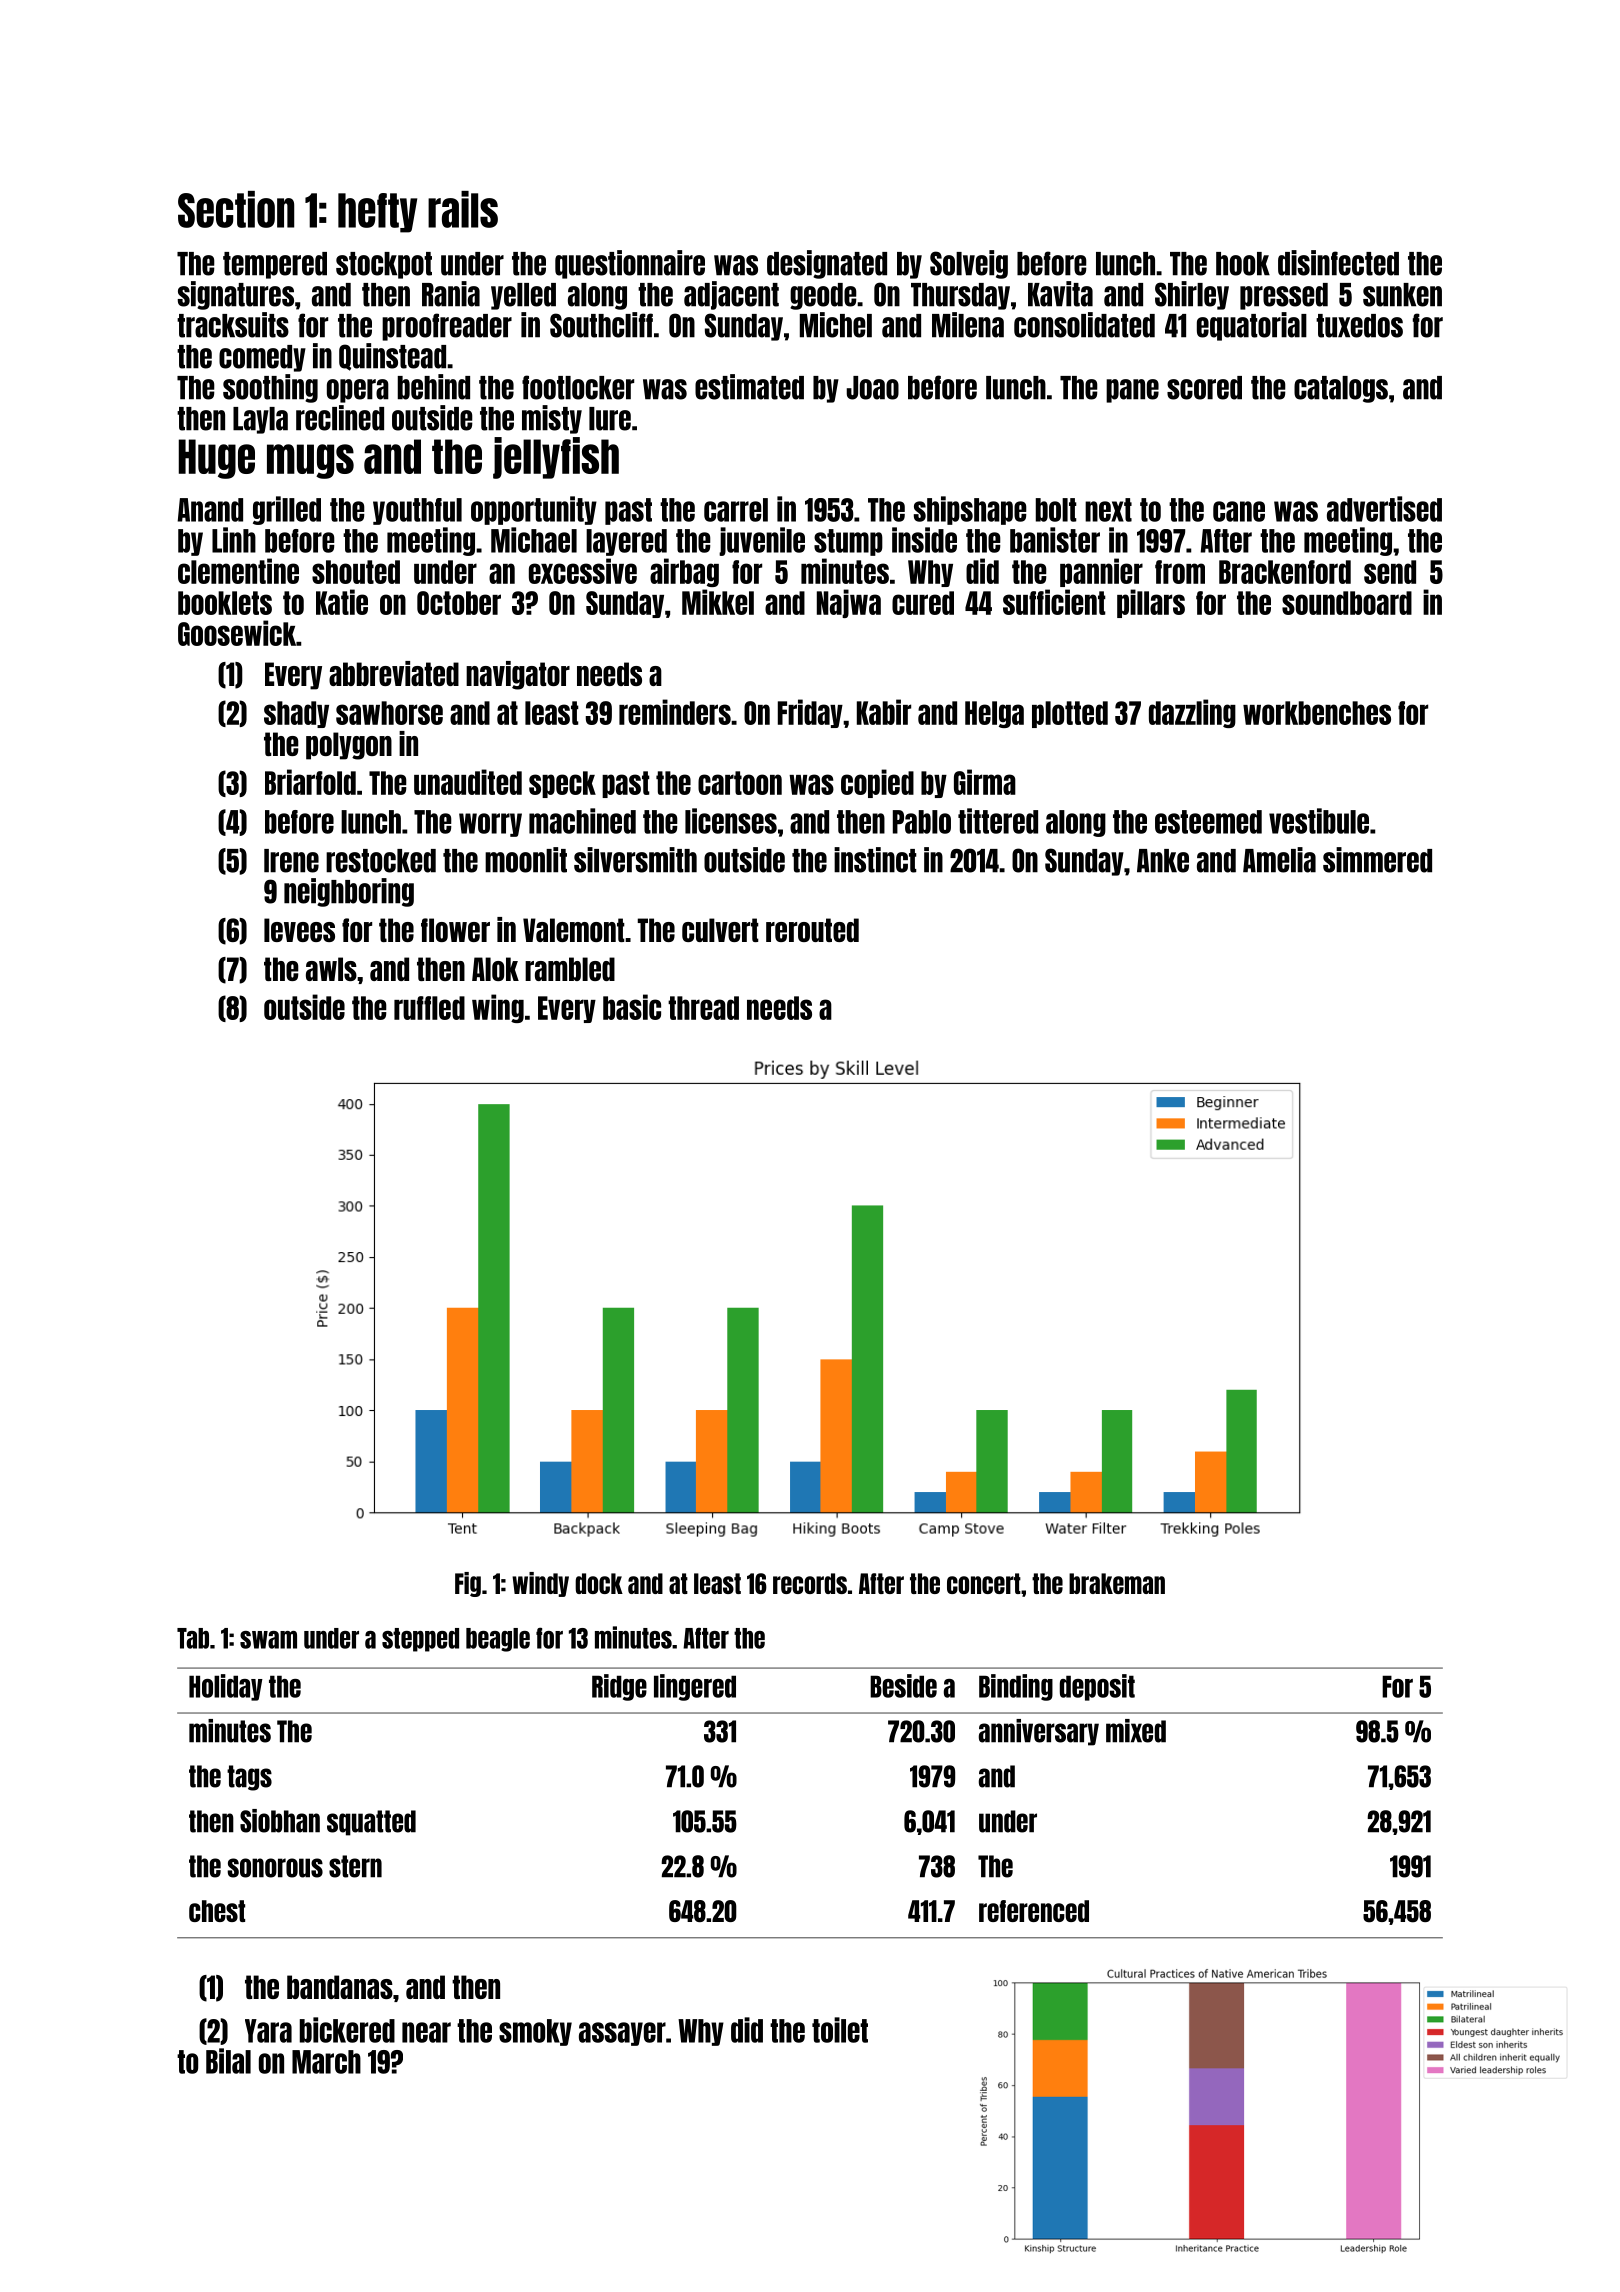 The width and height of the screenshot is (1620, 2292). I want to click on records, so click(810, 1583).
